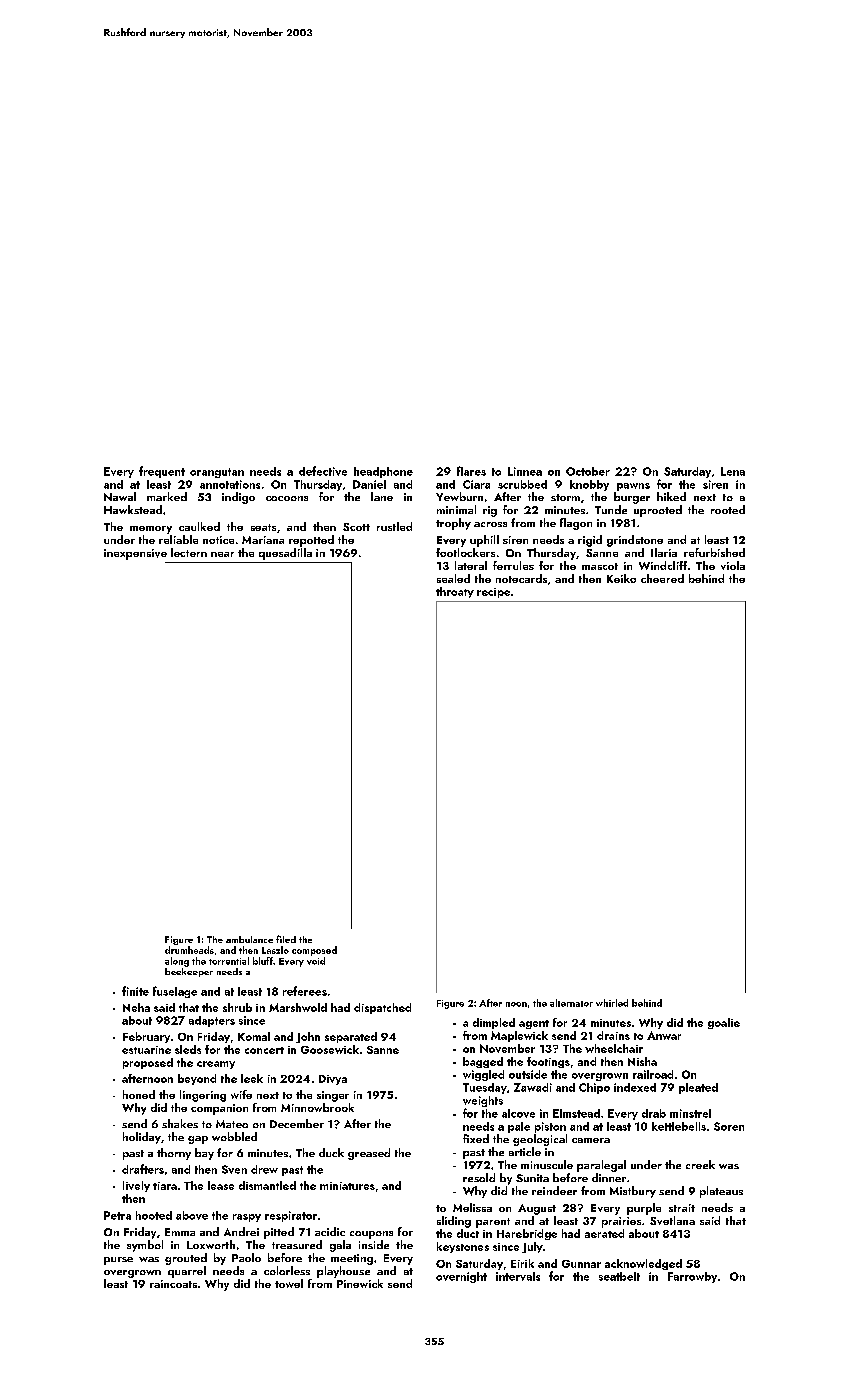 The width and height of the document is (849, 1400). What do you see at coordinates (613, 1035) in the document?
I see `drains` at bounding box center [613, 1035].
